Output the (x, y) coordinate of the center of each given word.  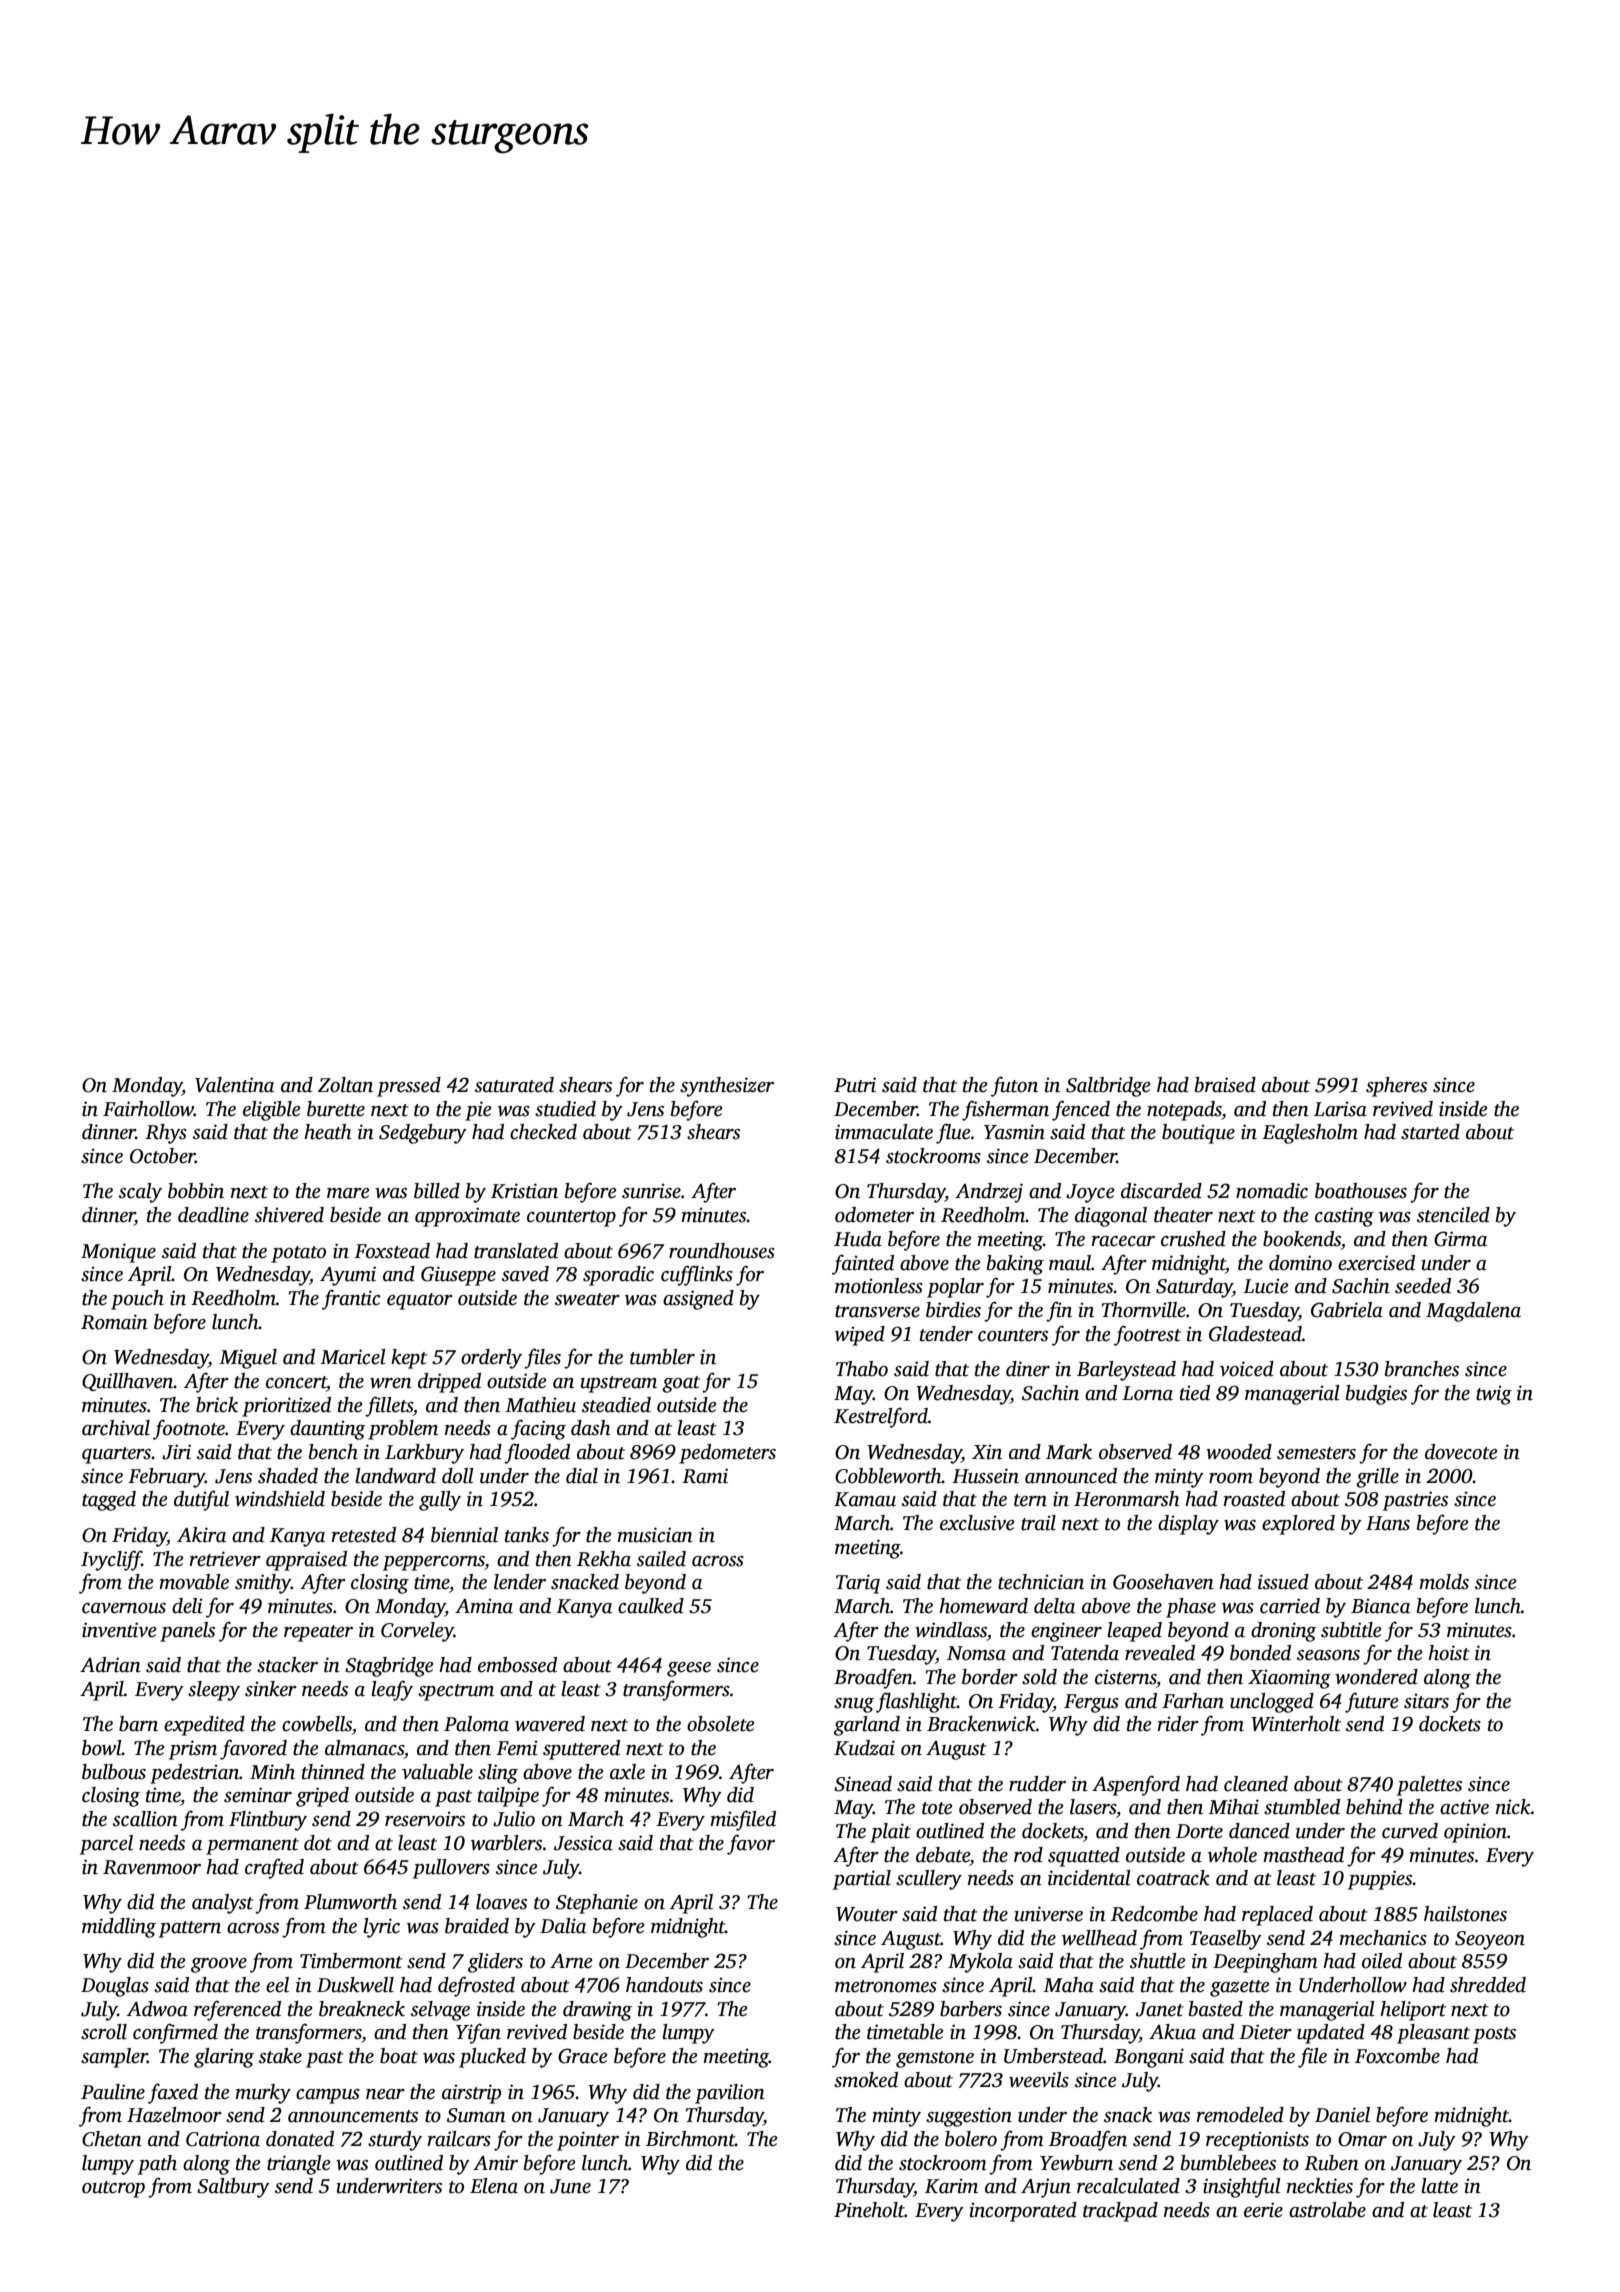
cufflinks (697, 1275)
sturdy (395, 2141)
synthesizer (727, 1087)
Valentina (234, 1085)
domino (1300, 1263)
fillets (389, 1406)
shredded (1488, 1985)
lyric (381, 1928)
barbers (971, 2009)
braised (1225, 1085)
